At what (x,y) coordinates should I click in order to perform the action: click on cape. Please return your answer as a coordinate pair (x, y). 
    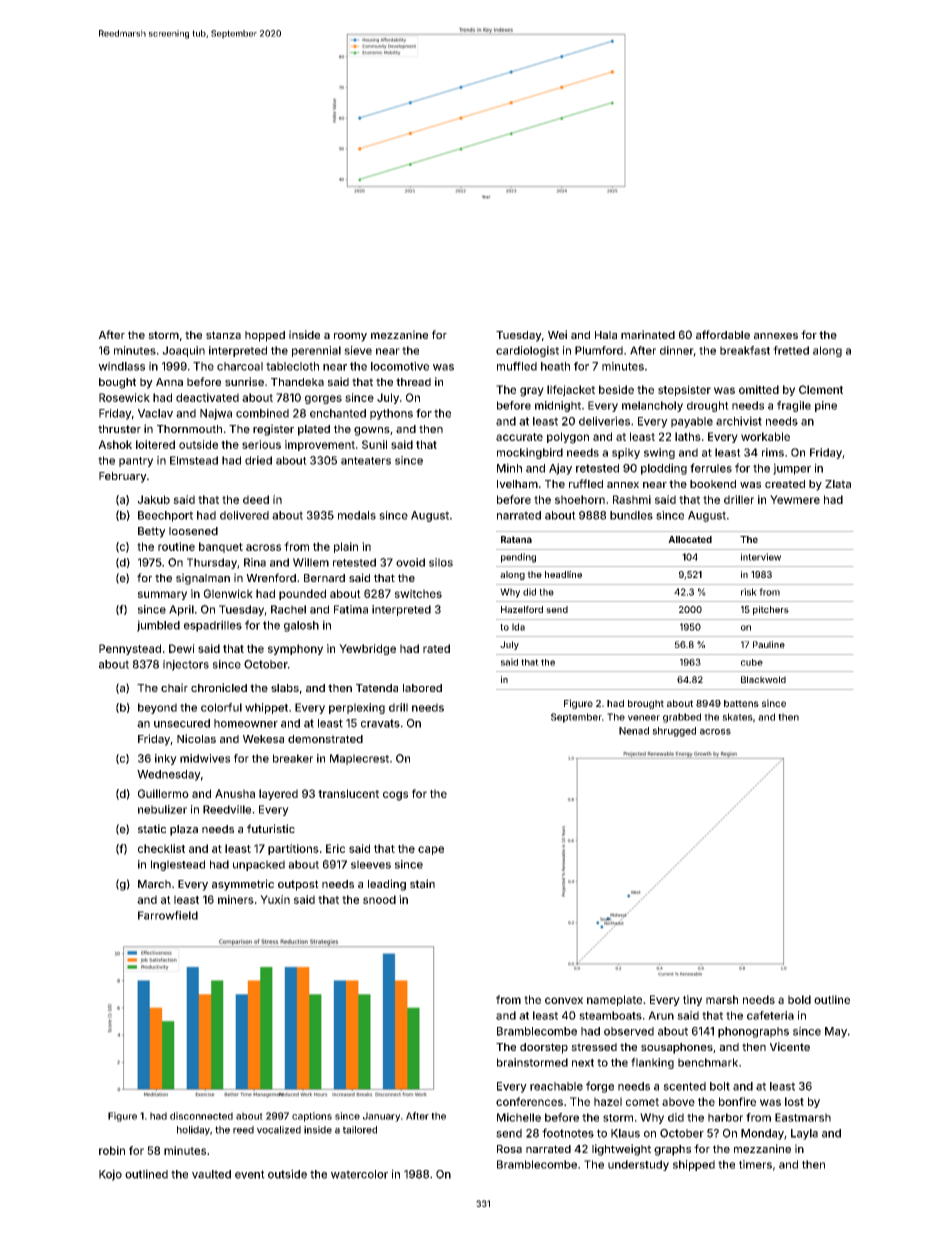
    Looking at the image, I should click on (431, 850).
